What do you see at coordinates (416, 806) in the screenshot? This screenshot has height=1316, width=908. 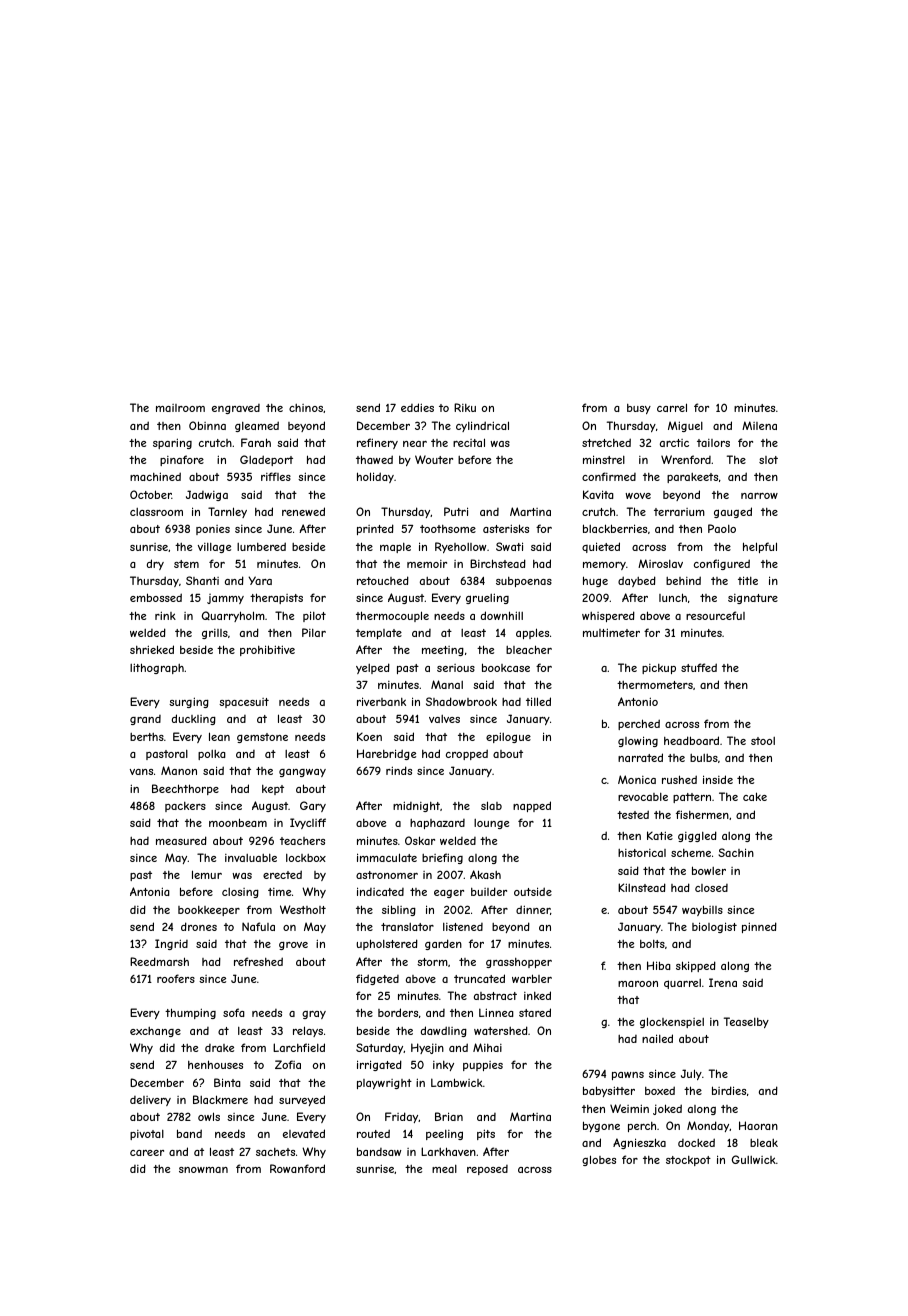 I see `midnight` at bounding box center [416, 806].
